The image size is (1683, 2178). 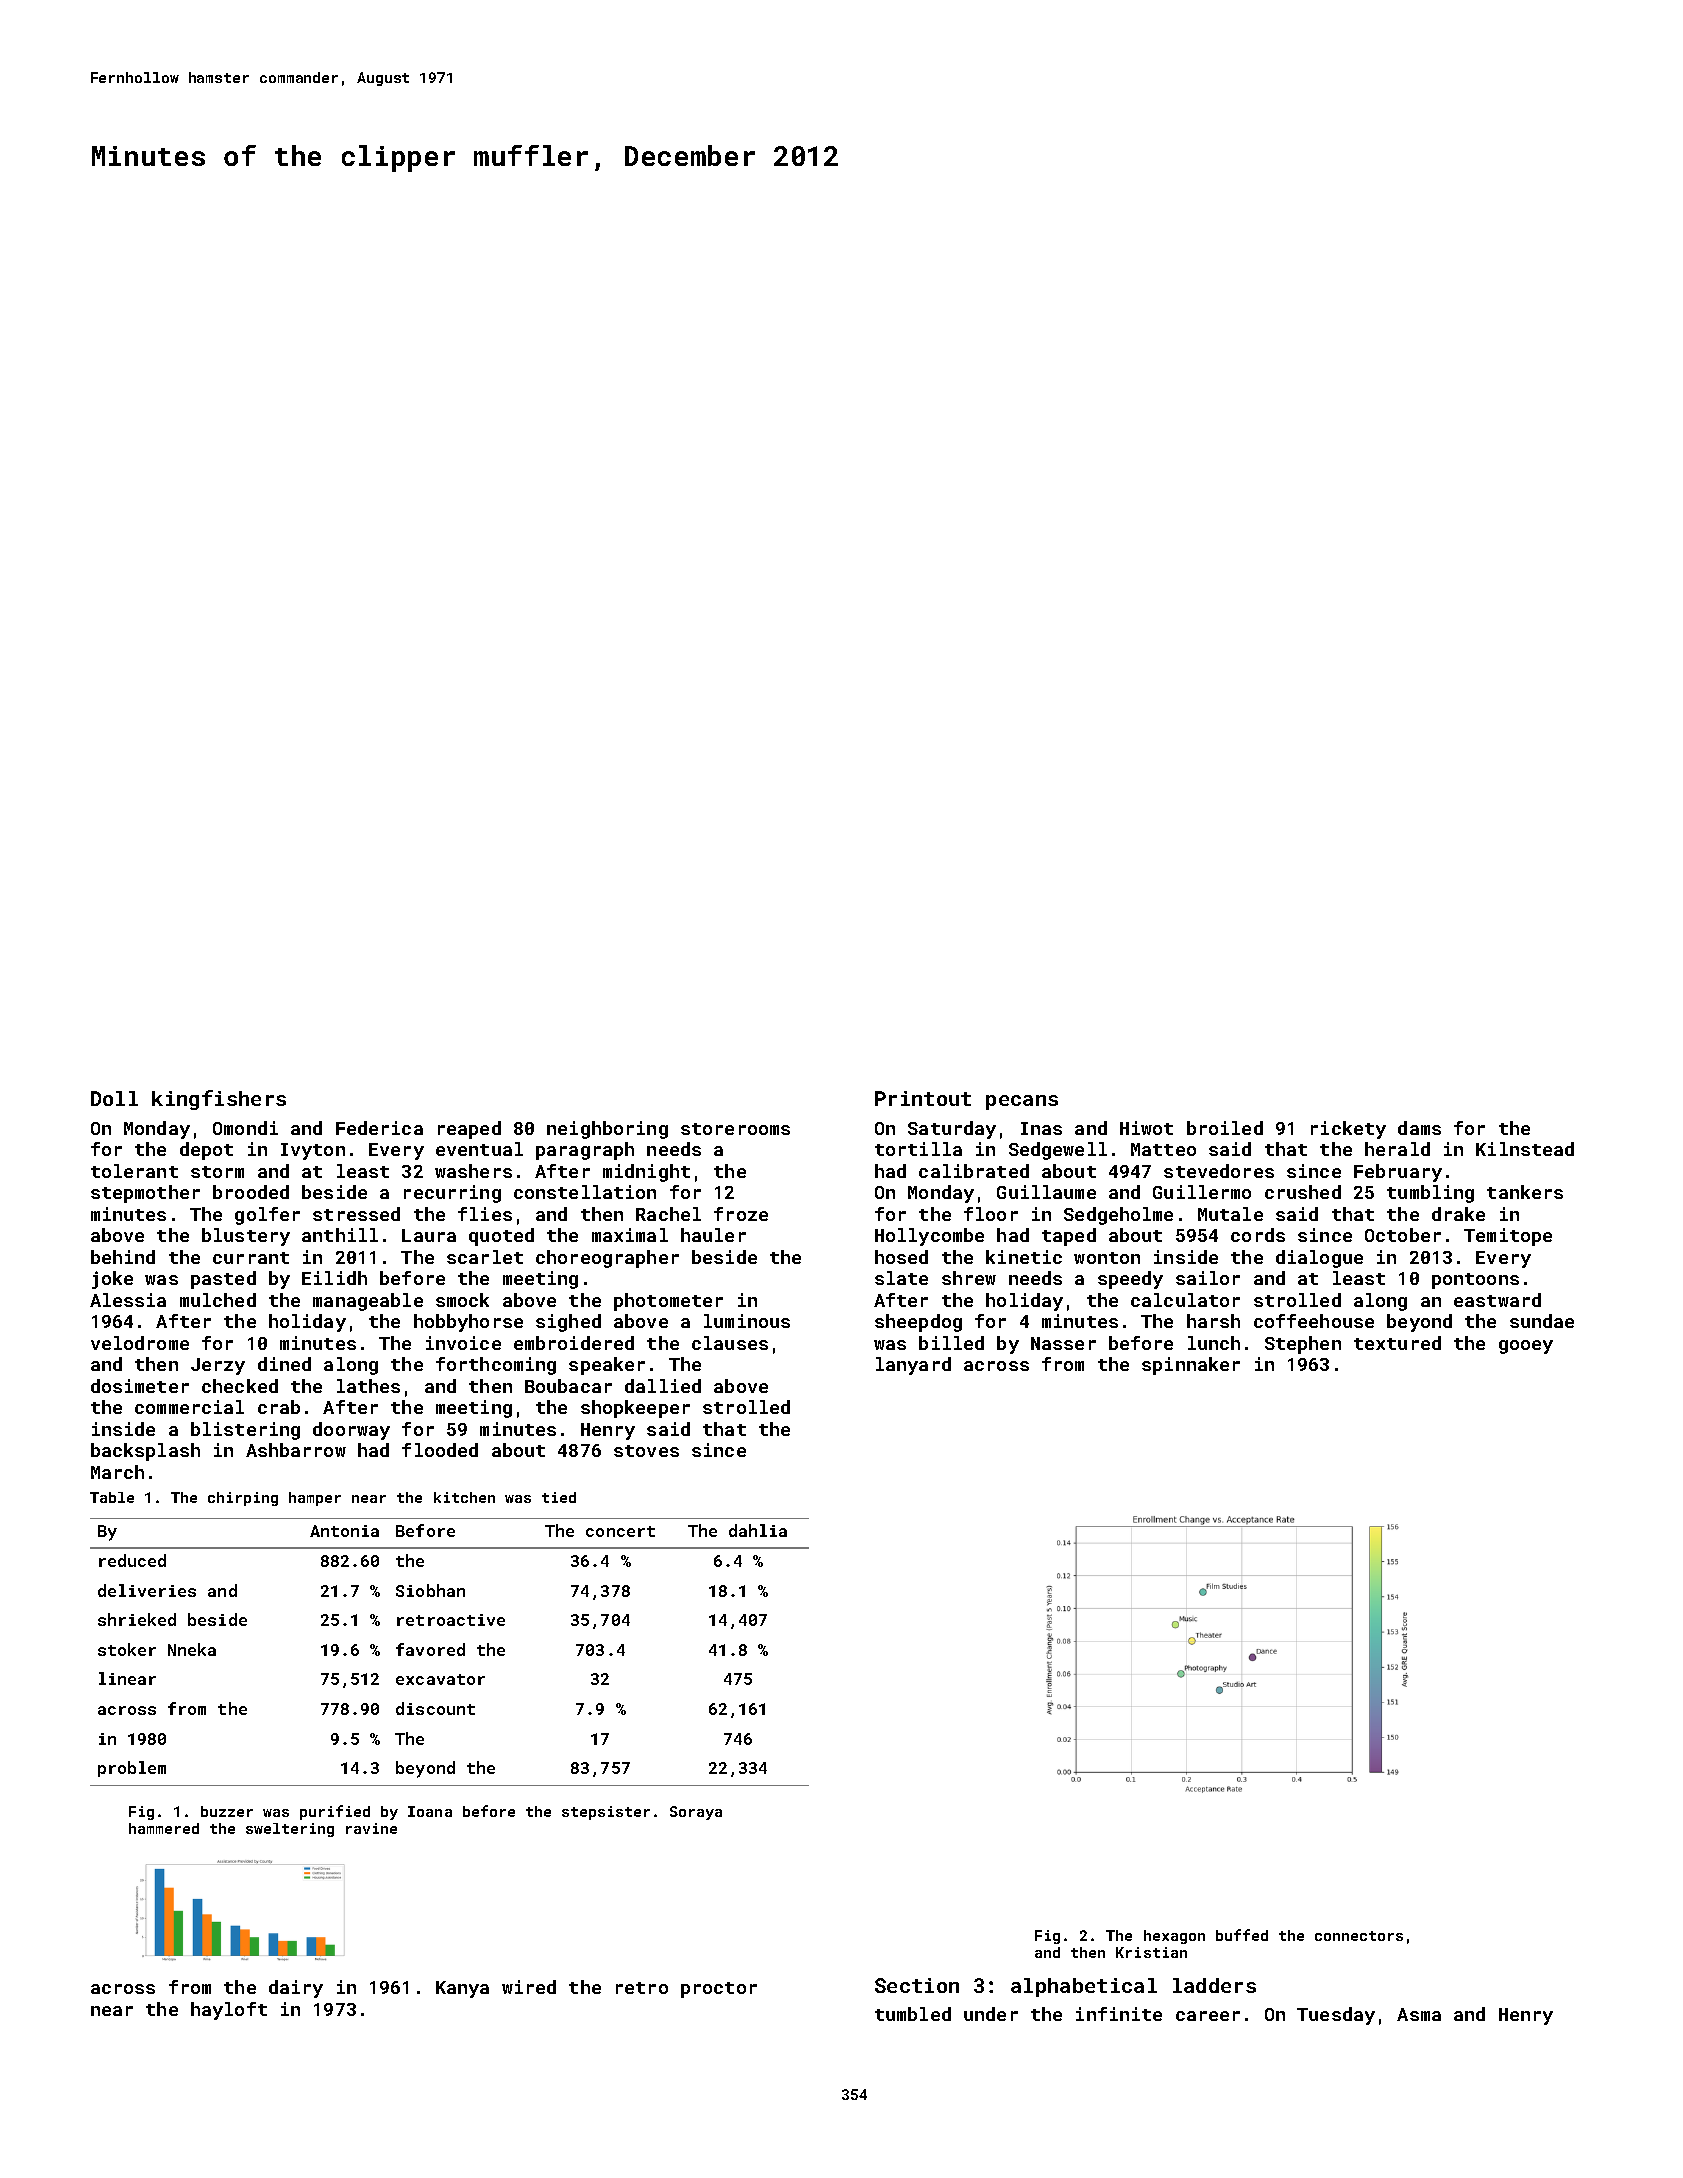 What do you see at coordinates (1397, 1343) in the image?
I see `textured` at bounding box center [1397, 1343].
